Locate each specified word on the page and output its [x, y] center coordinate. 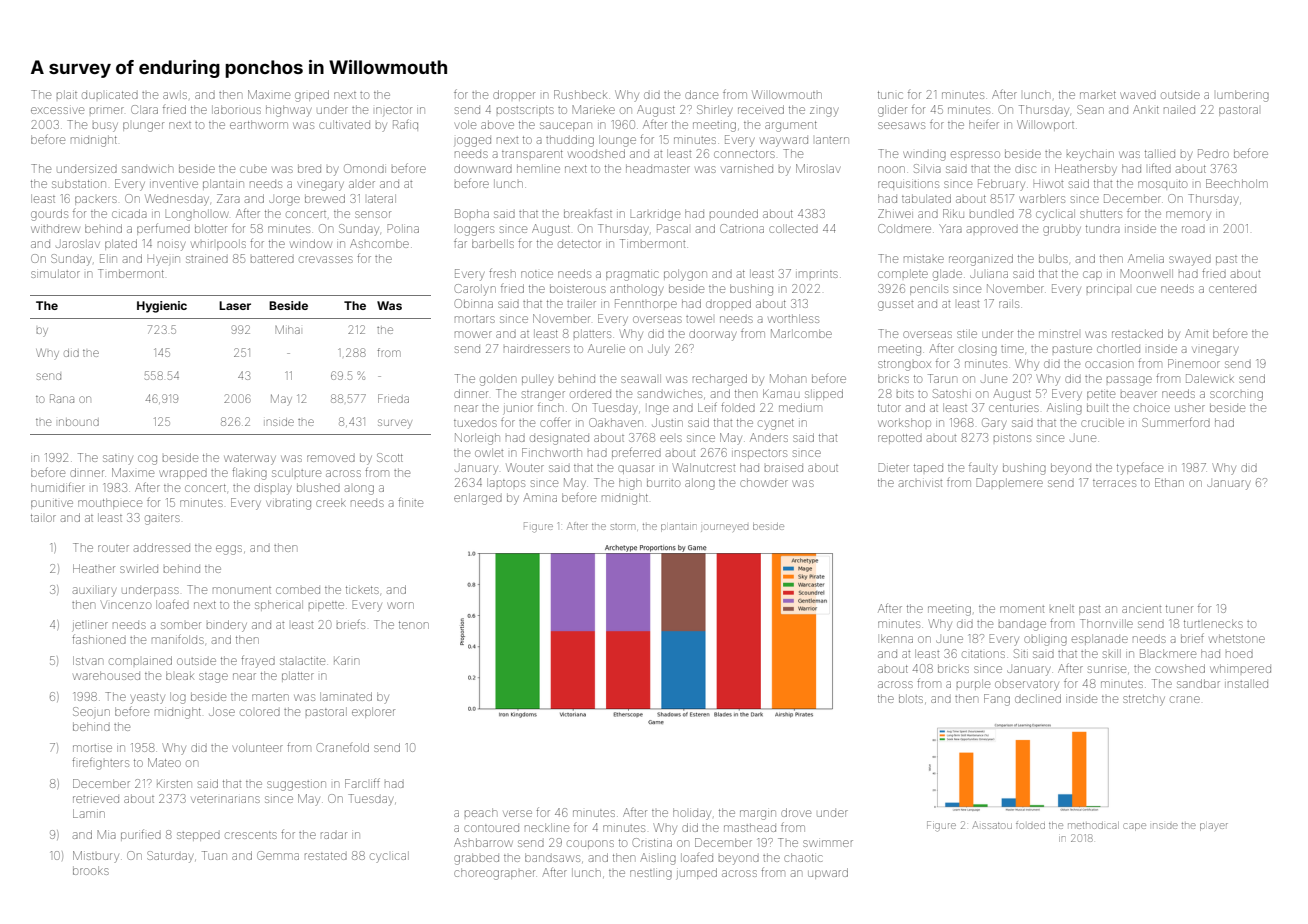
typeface [1140, 468]
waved [1138, 95]
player [1214, 827]
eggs [229, 550]
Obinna [474, 303]
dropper [514, 95]
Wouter [525, 467]
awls [175, 94]
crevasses [326, 259]
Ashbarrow [483, 842]
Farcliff [362, 783]
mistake [924, 259]
